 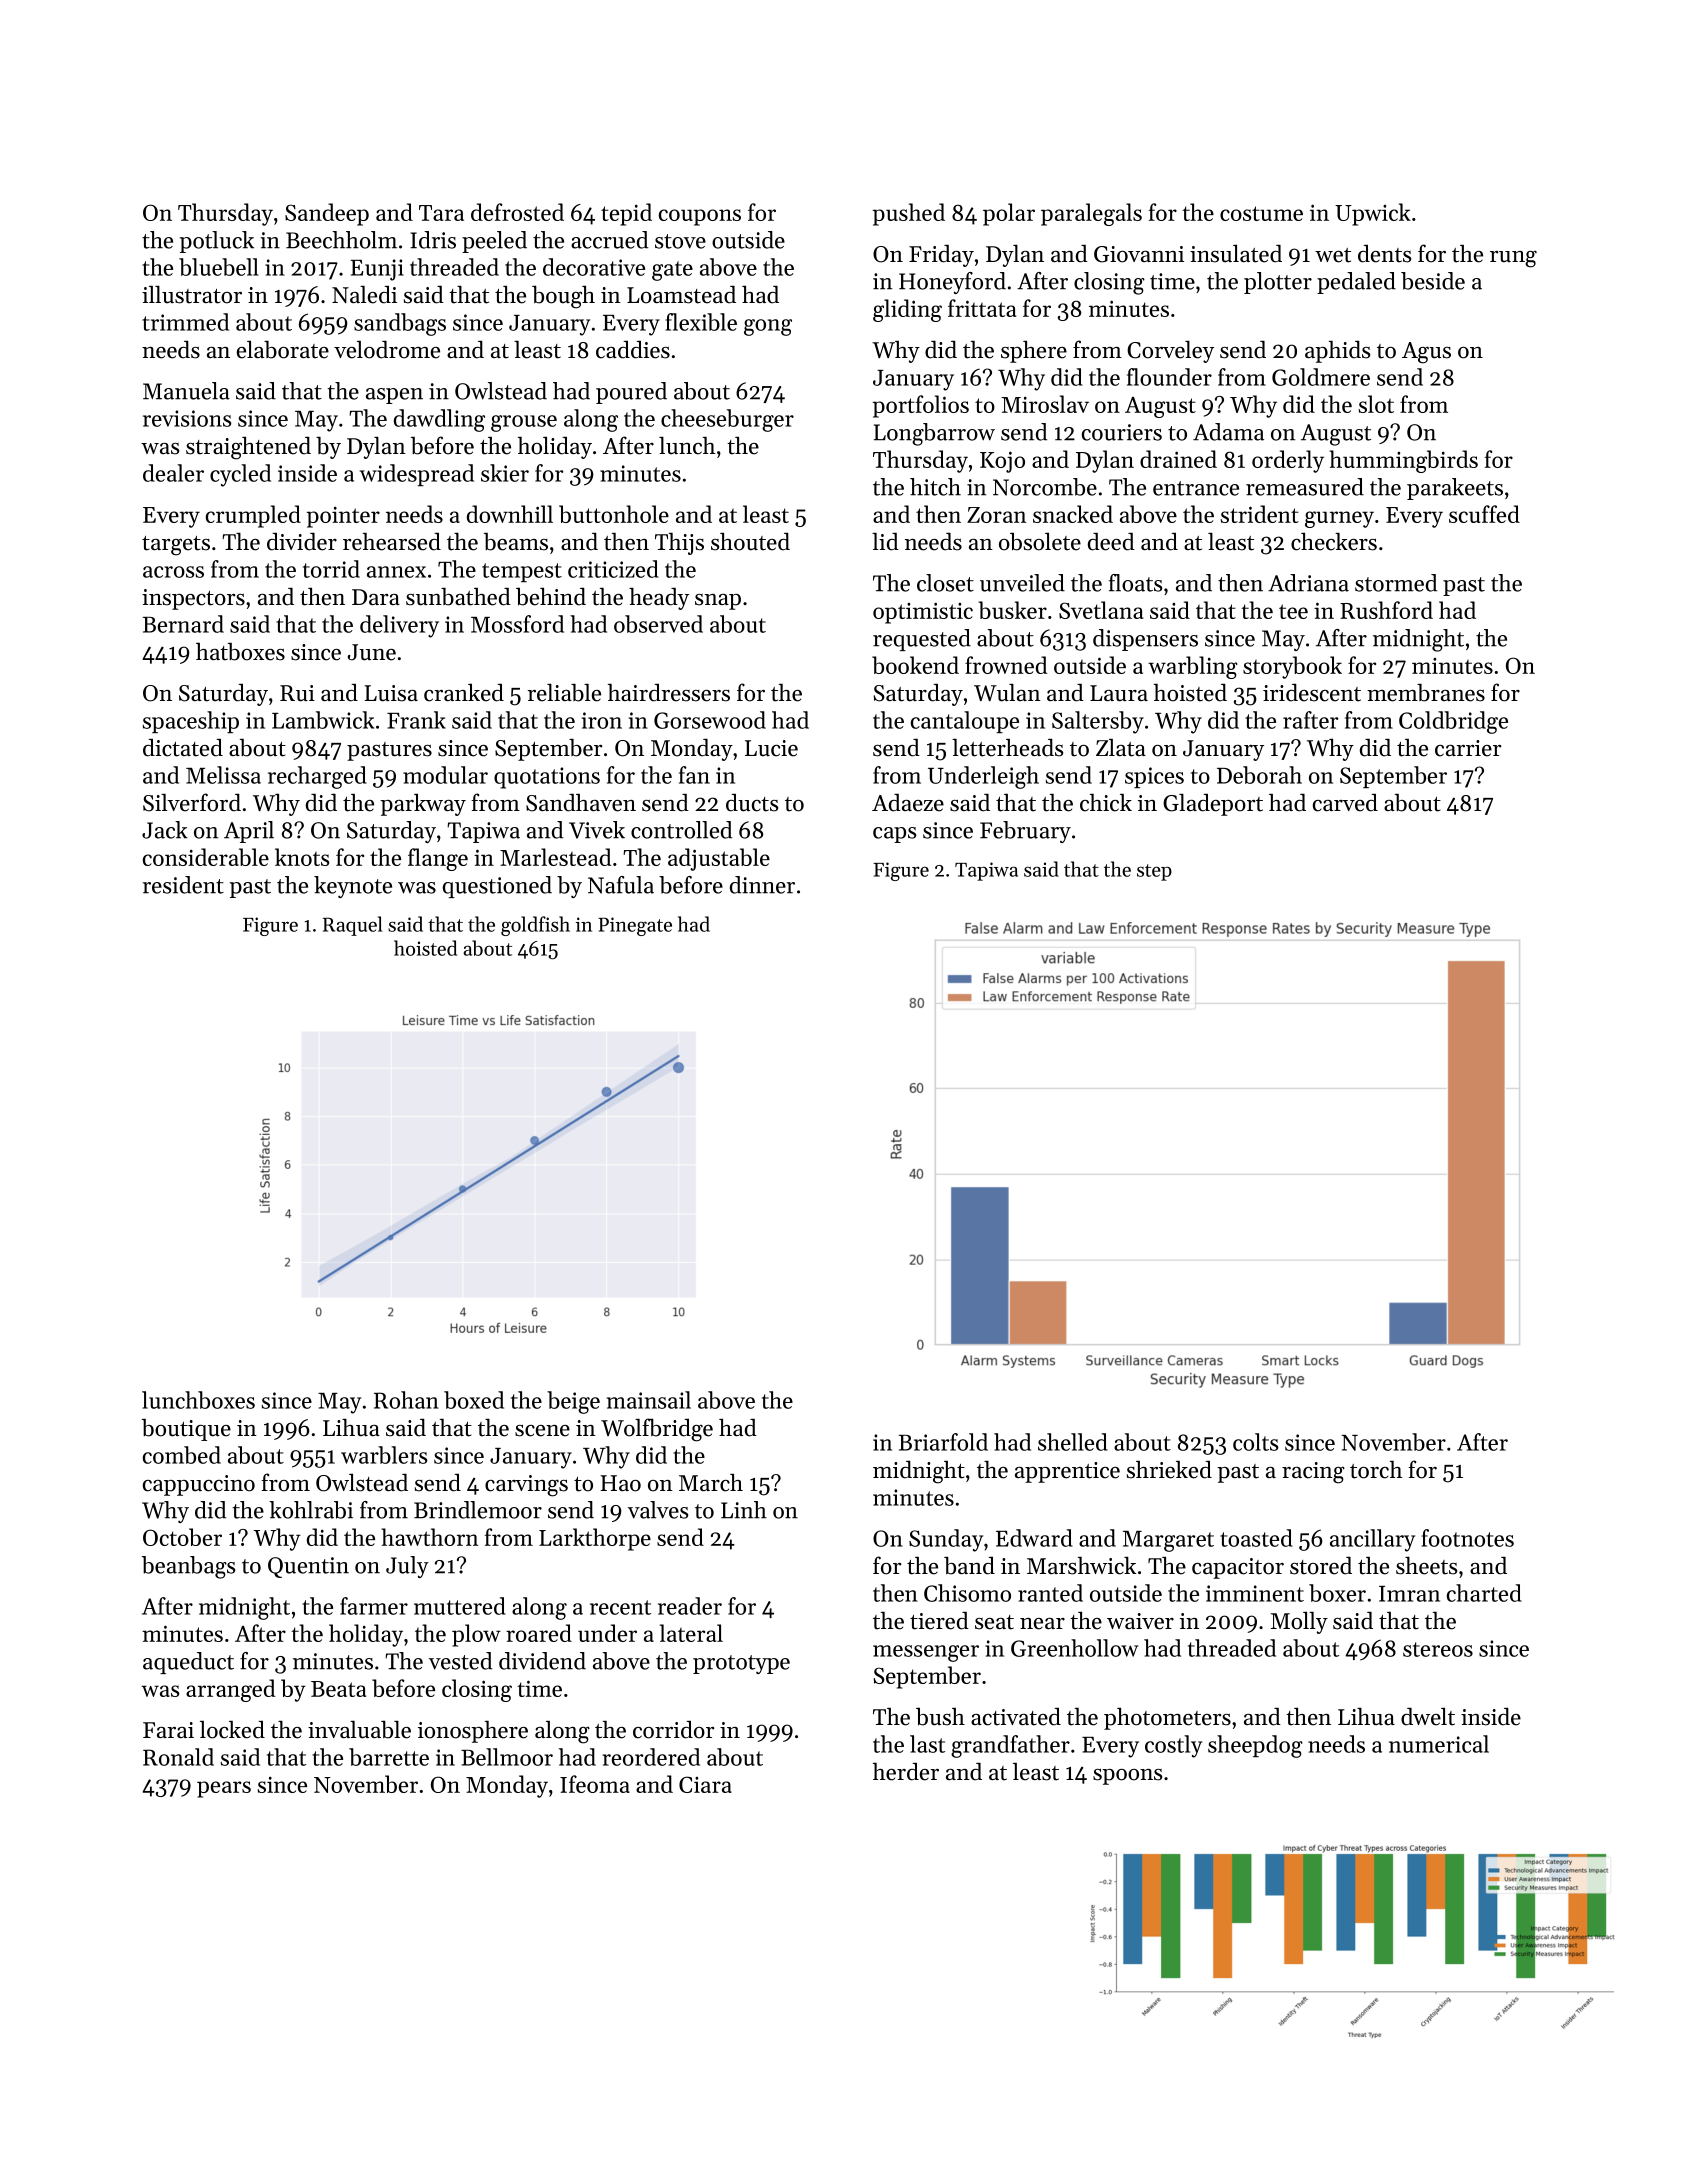 What do you see at coordinates (1376, 1469) in the screenshot?
I see `torch` at bounding box center [1376, 1469].
